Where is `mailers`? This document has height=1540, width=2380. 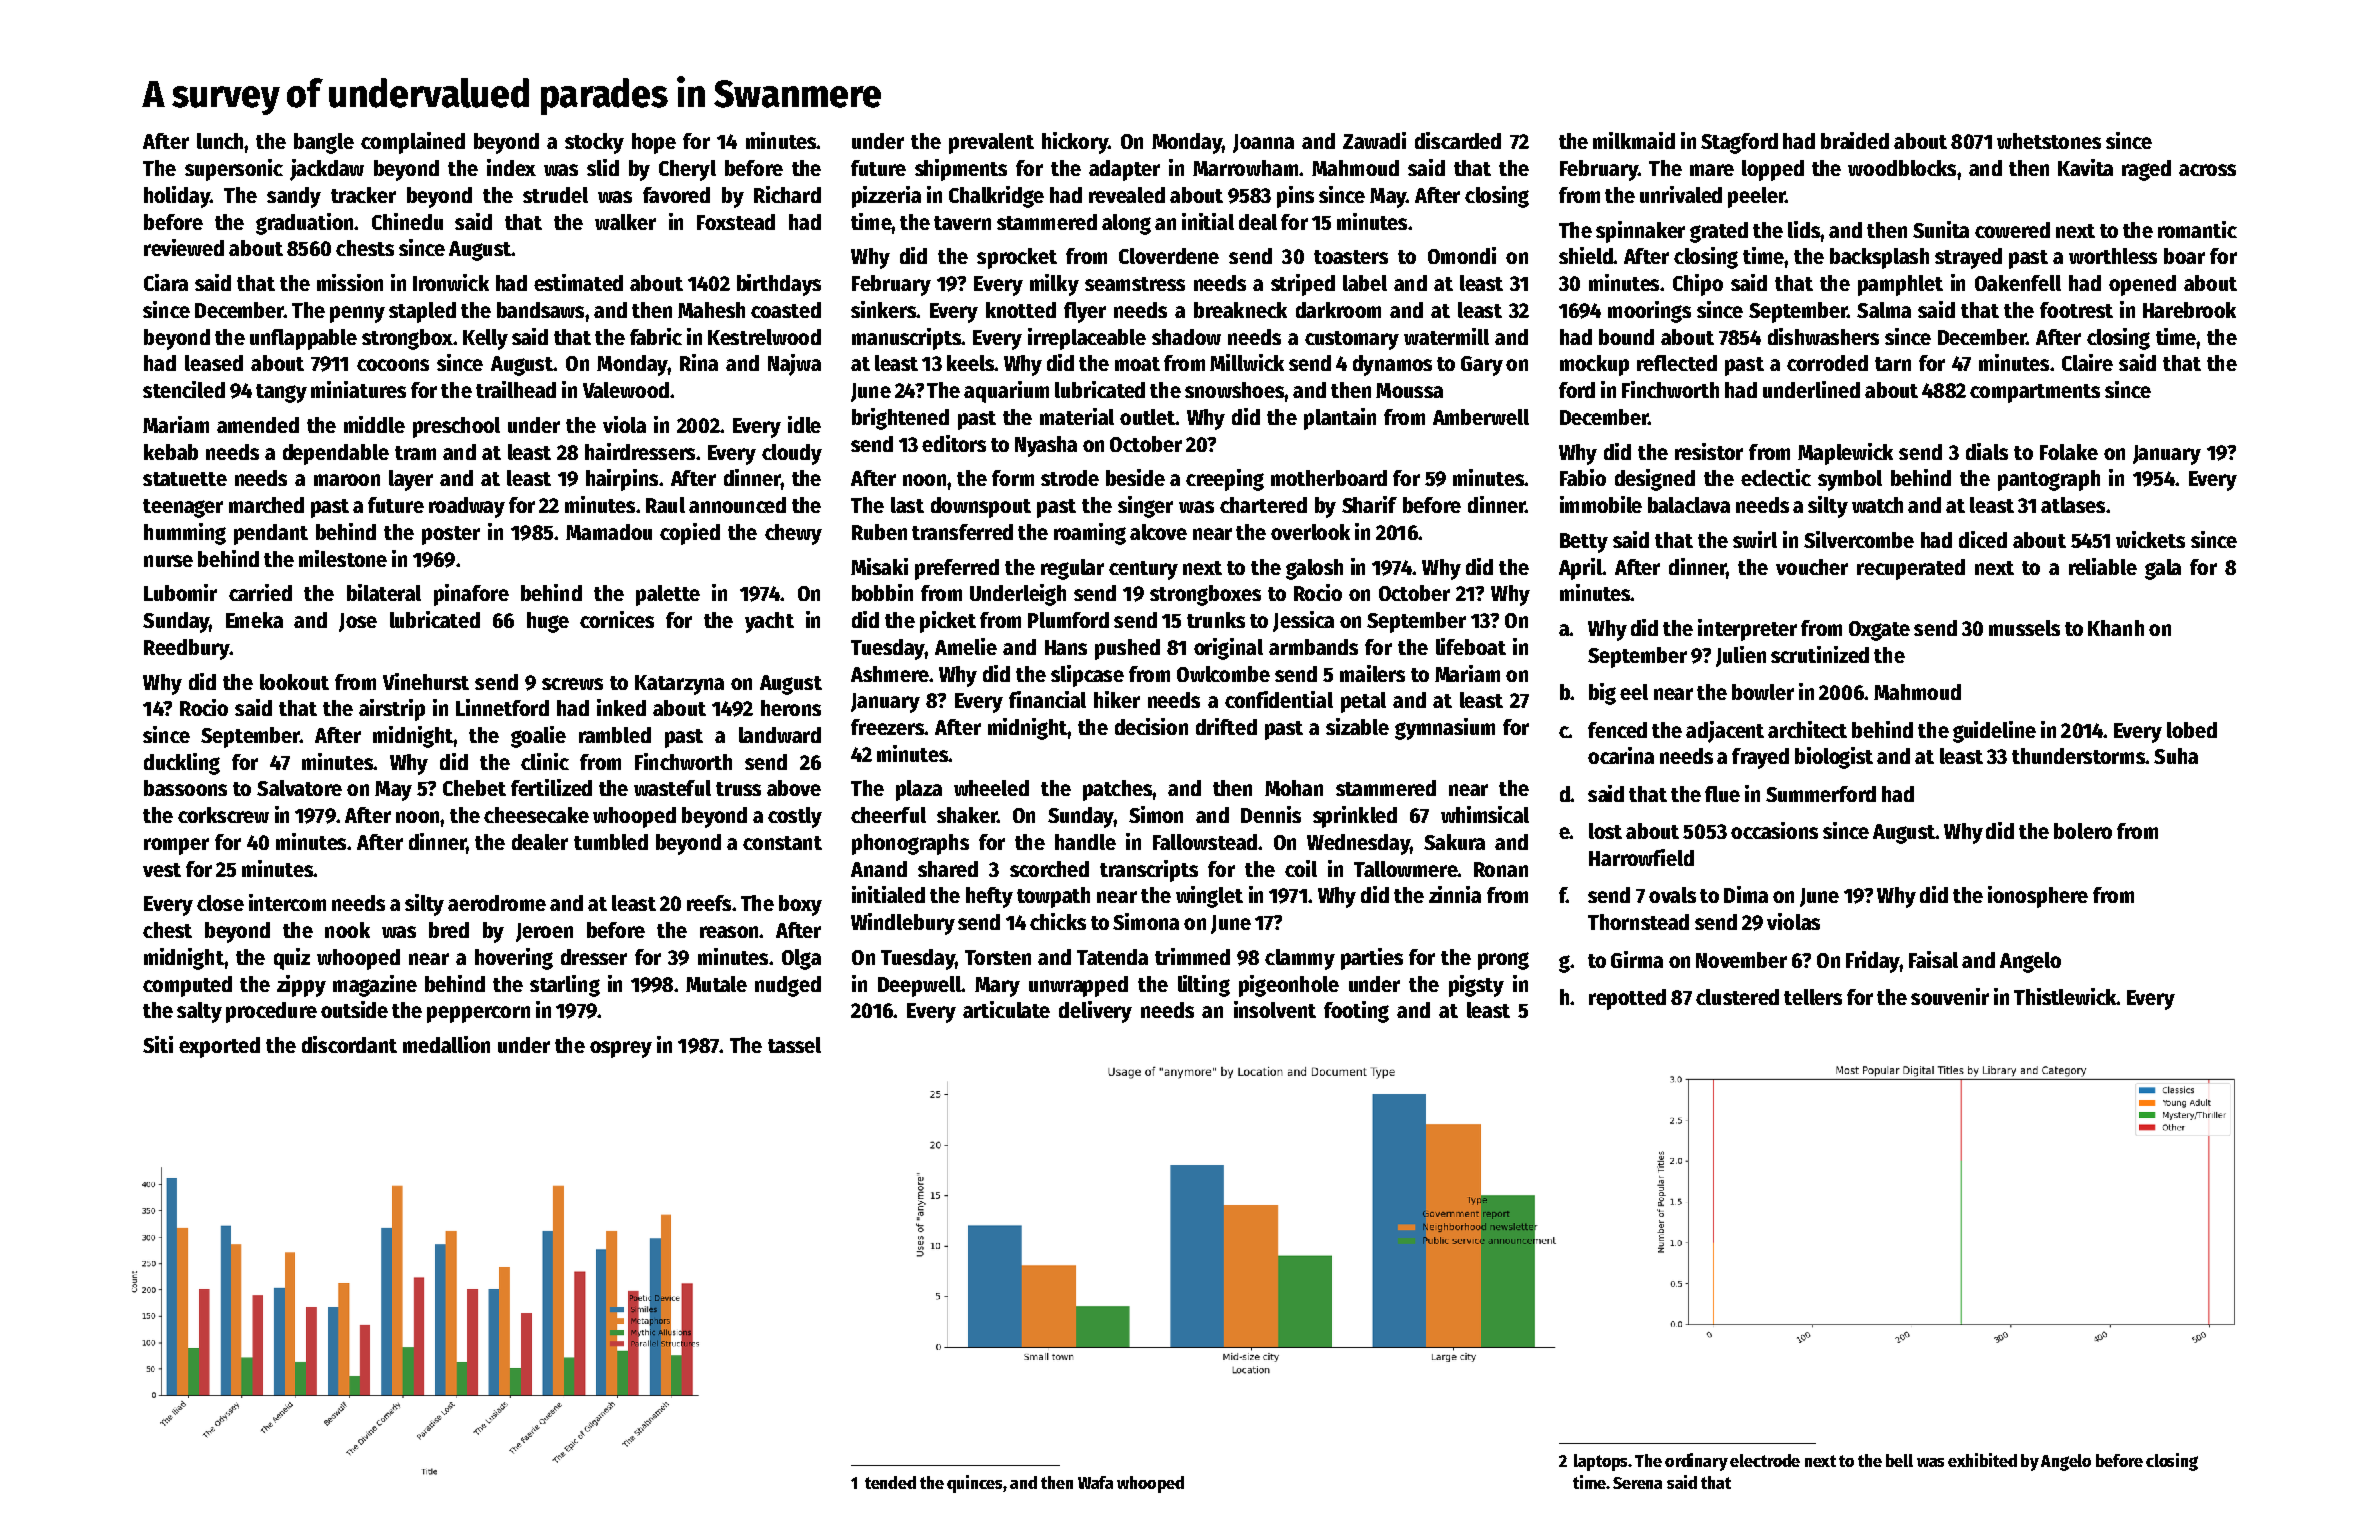 mailers is located at coordinates (1372, 673).
